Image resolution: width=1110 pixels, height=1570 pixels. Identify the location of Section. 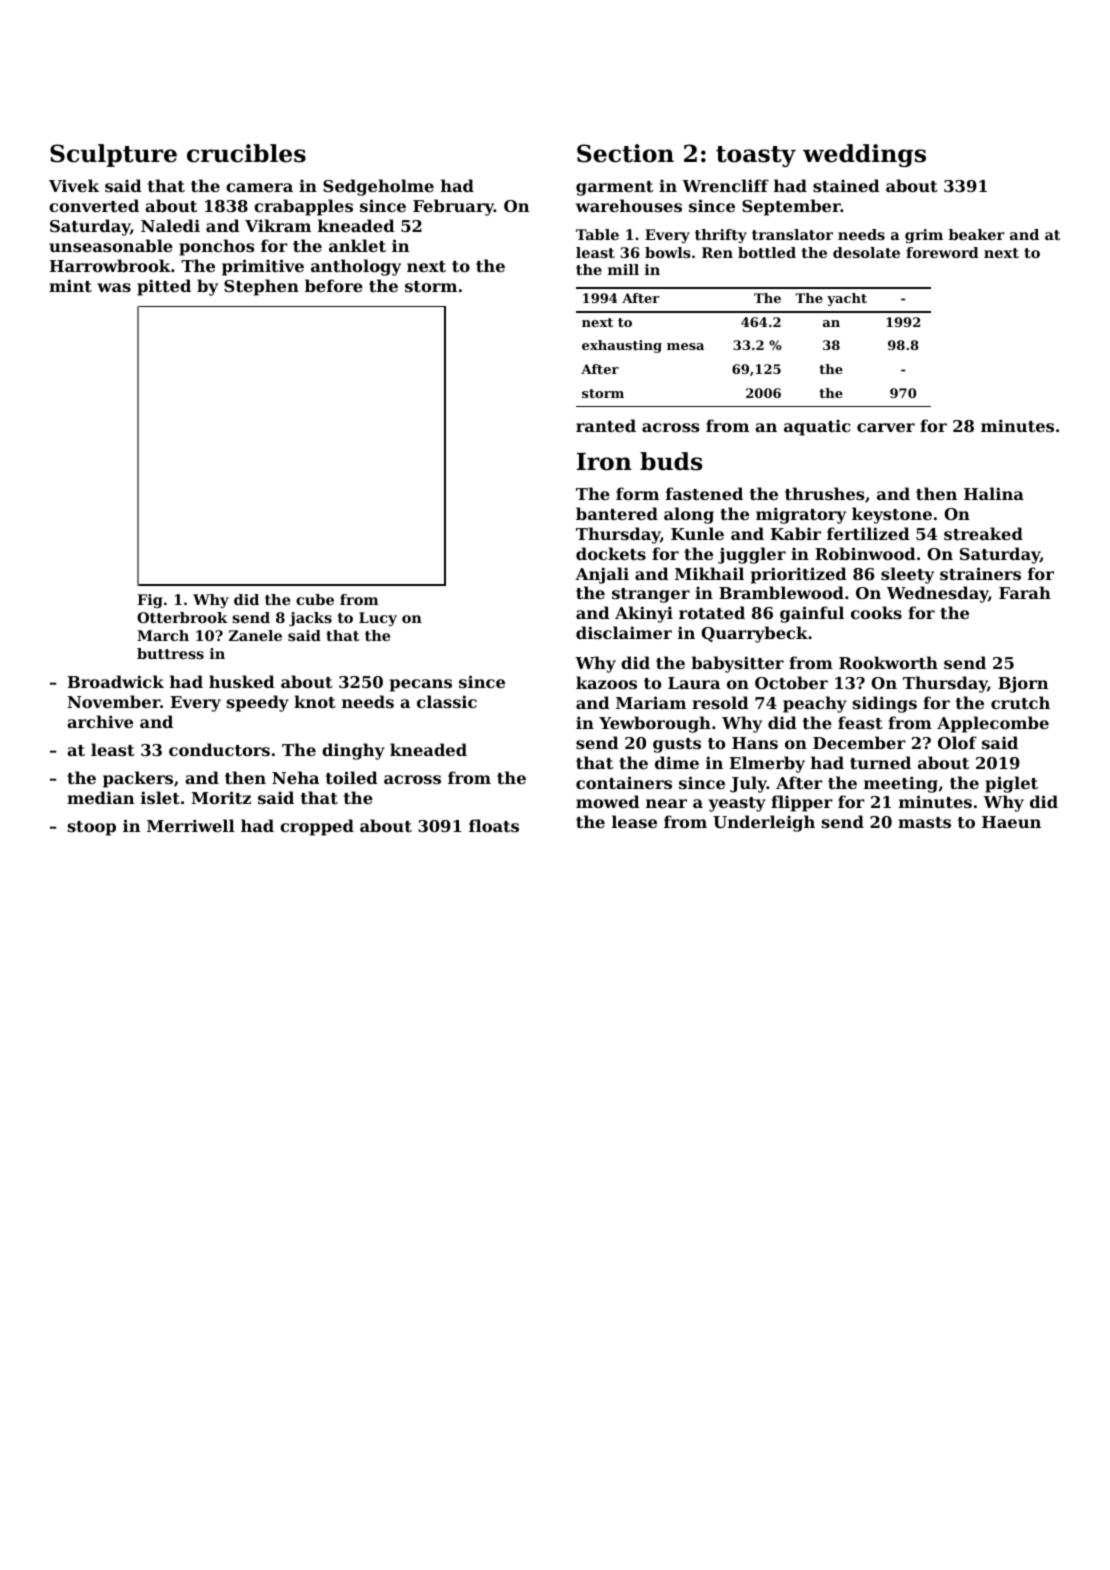
(625, 153).
